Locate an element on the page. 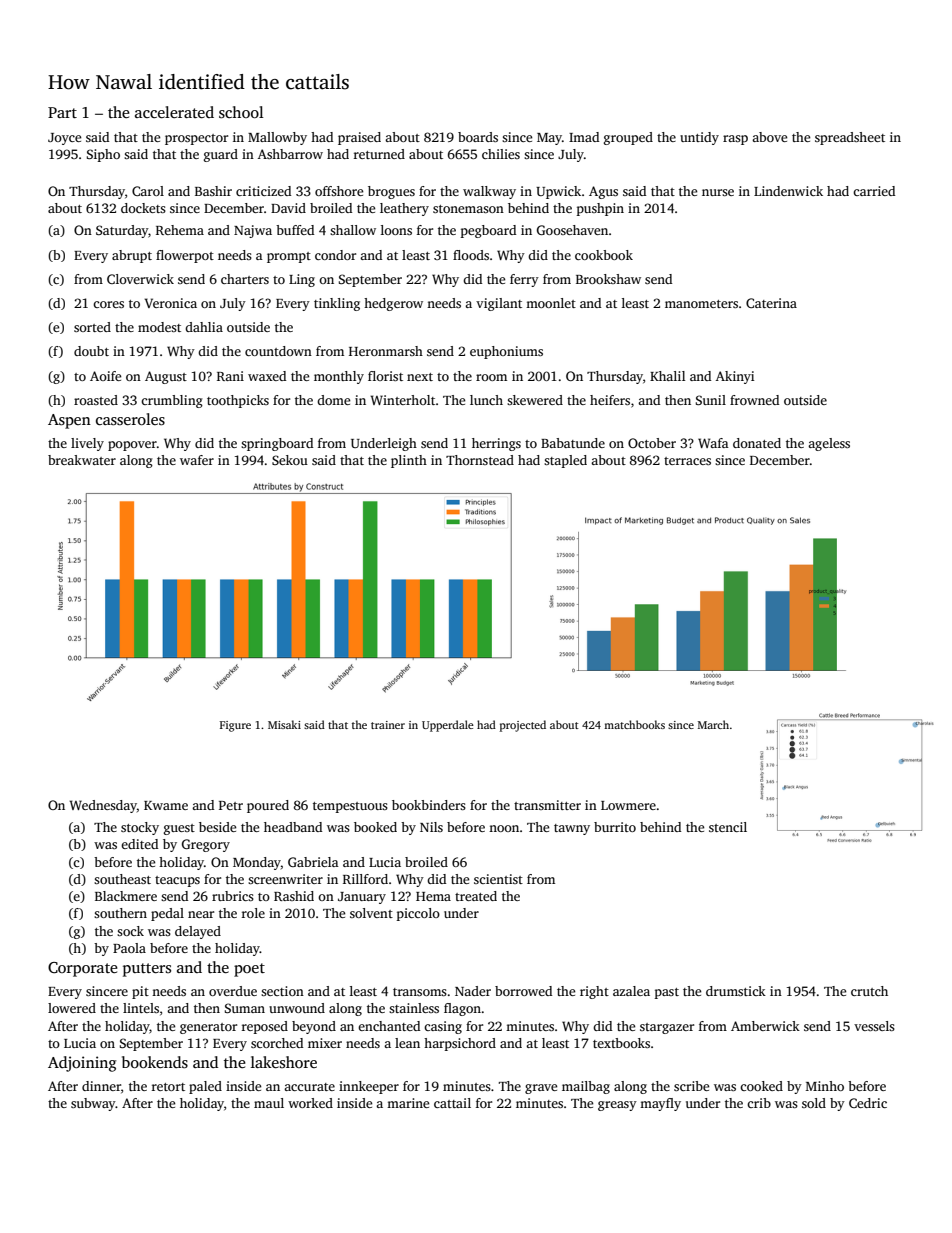  Thornstead is located at coordinates (480, 460).
